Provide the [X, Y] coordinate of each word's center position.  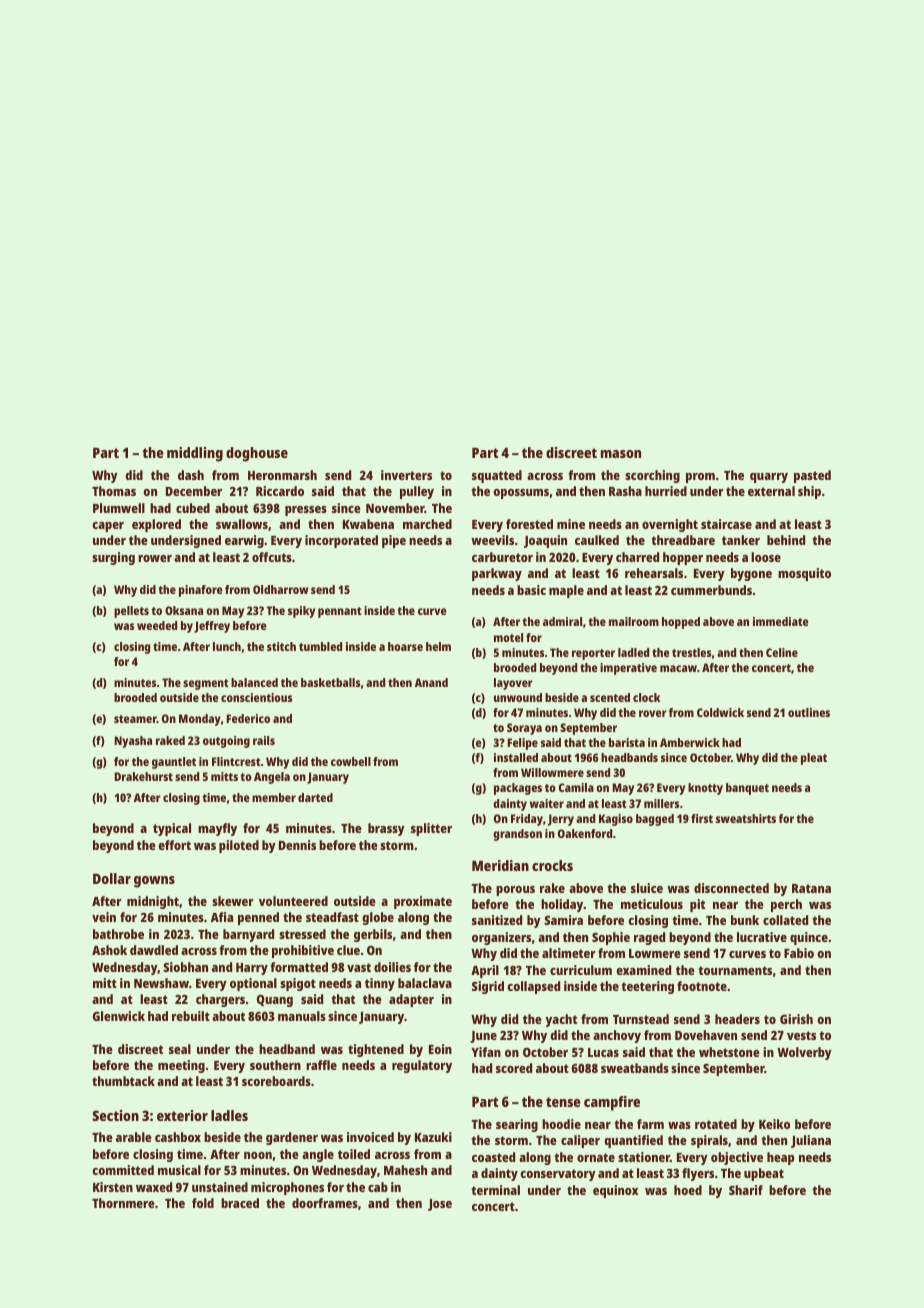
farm [650, 1124]
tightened [376, 1050]
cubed [193, 508]
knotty [705, 789]
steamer [135, 719]
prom [700, 478]
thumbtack [123, 1081]
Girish [796, 1019]
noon [258, 1155]
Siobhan [185, 967]
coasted [493, 1157]
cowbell [351, 761]
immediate [781, 621]
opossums [521, 494]
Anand [431, 682]
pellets [131, 612]
